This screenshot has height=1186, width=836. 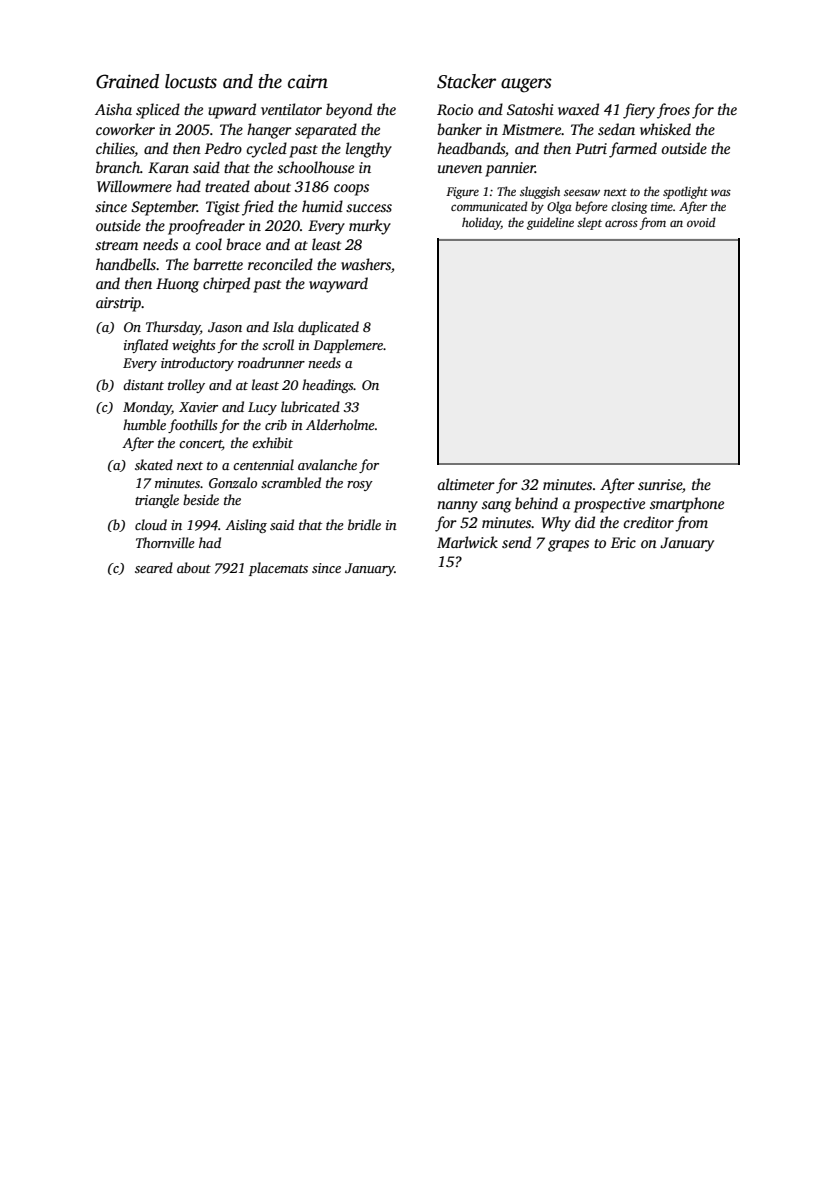 I want to click on Jason, so click(x=225, y=327).
